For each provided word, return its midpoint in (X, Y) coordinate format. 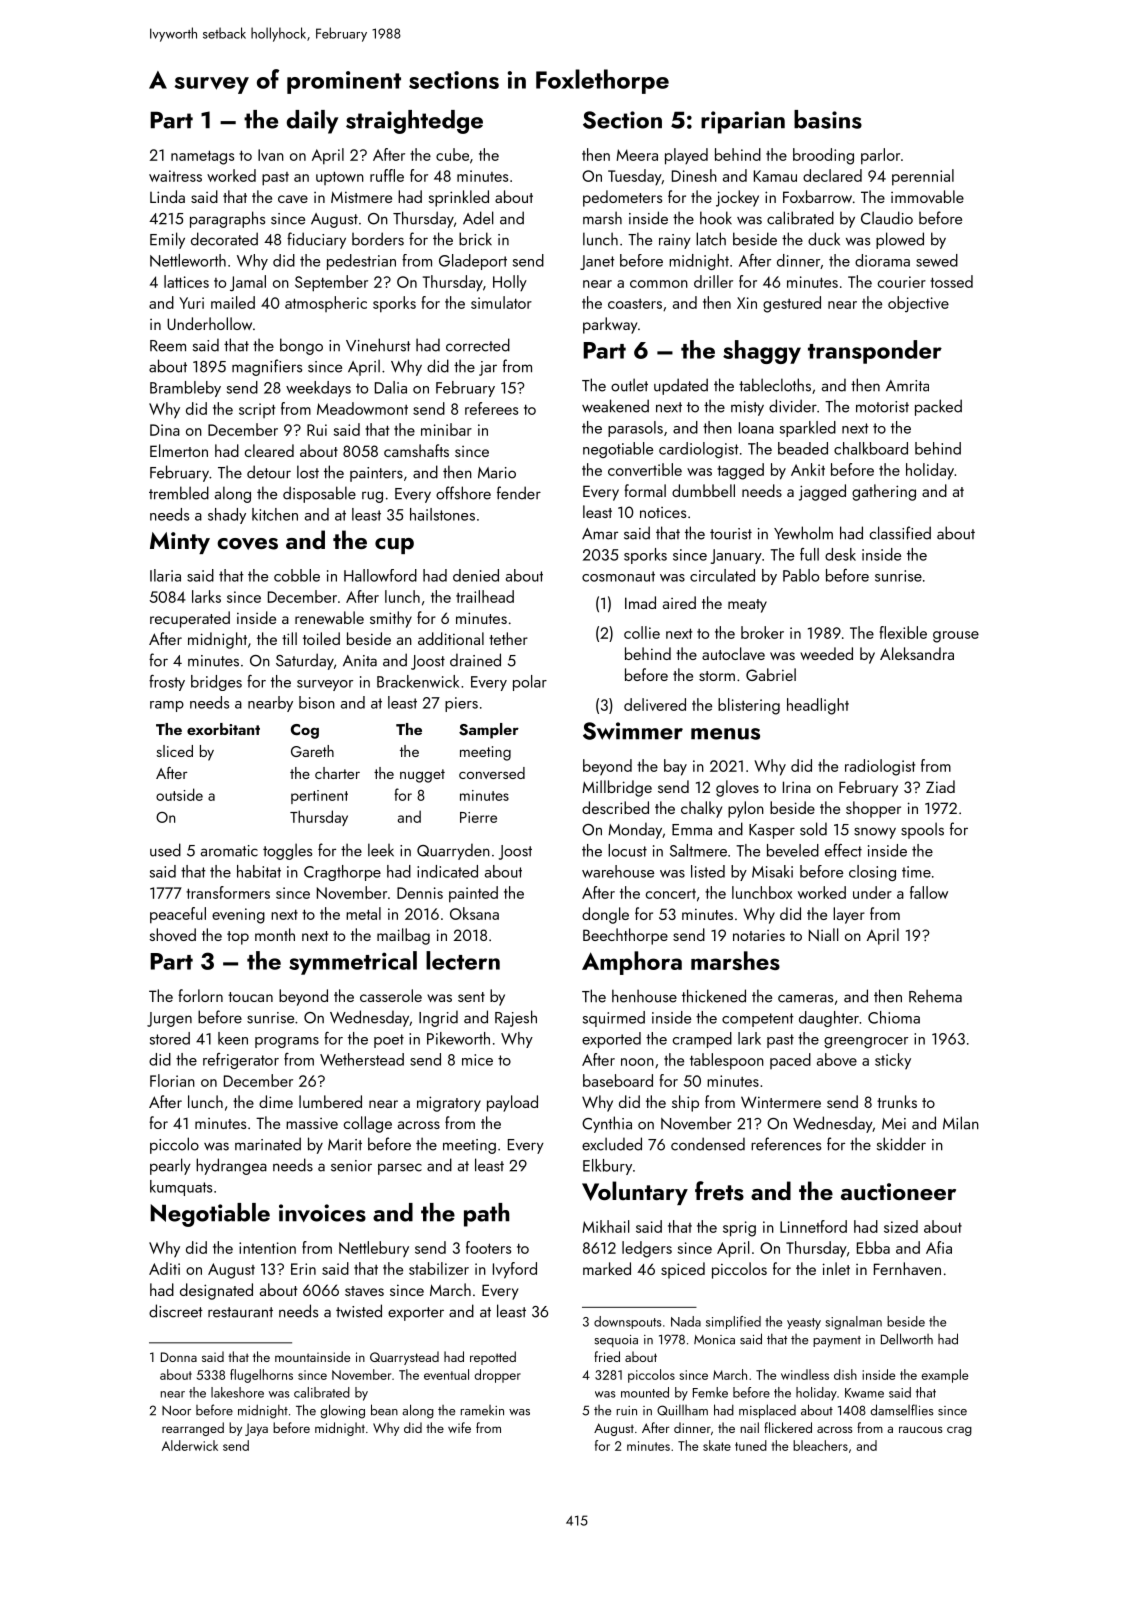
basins (828, 119)
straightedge (414, 122)
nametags (202, 157)
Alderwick (190, 1445)
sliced (174, 751)
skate (717, 1445)
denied (476, 575)
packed (938, 407)
